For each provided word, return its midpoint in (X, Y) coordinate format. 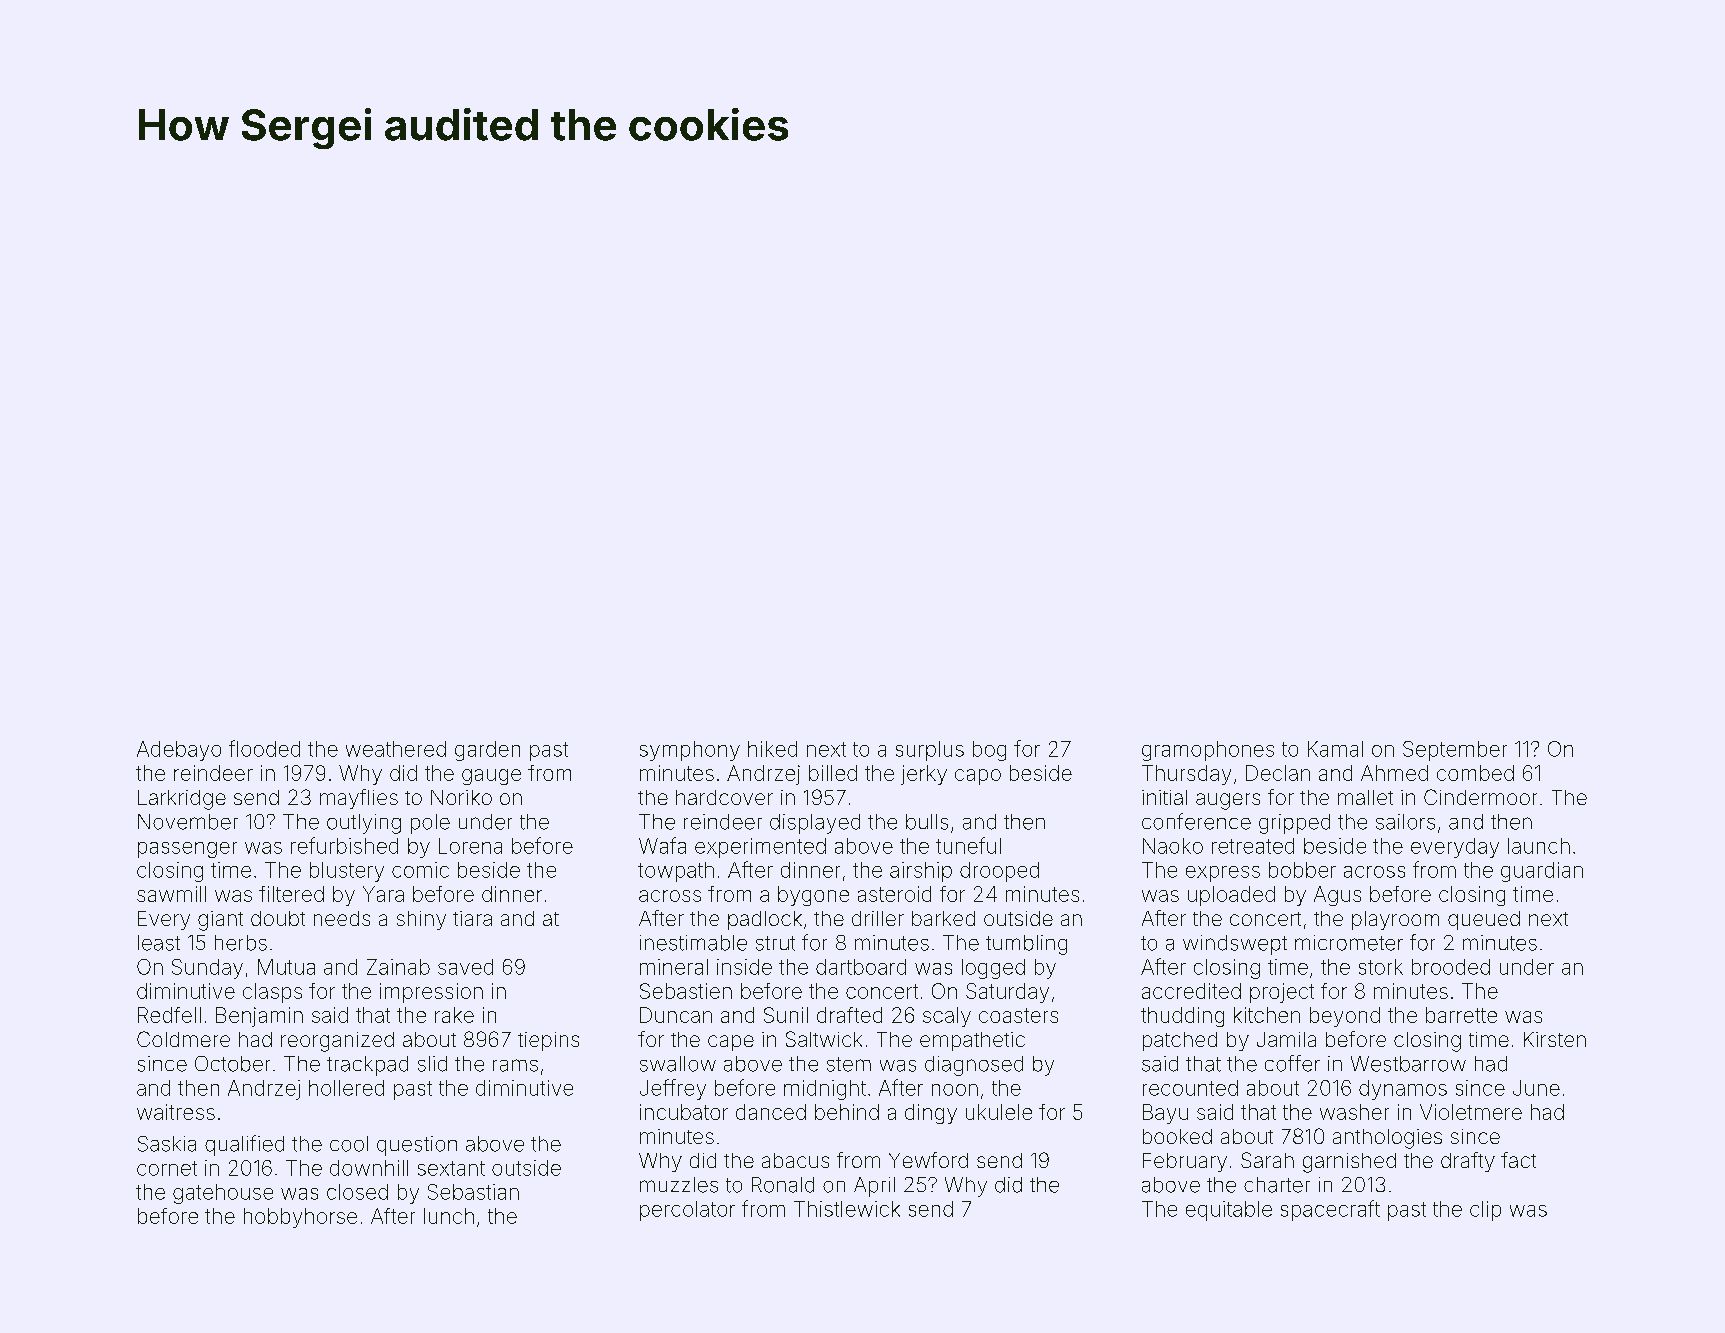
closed (357, 1192)
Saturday (1007, 993)
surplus (930, 751)
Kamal (1335, 749)
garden (487, 751)
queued (1484, 920)
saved (465, 967)
